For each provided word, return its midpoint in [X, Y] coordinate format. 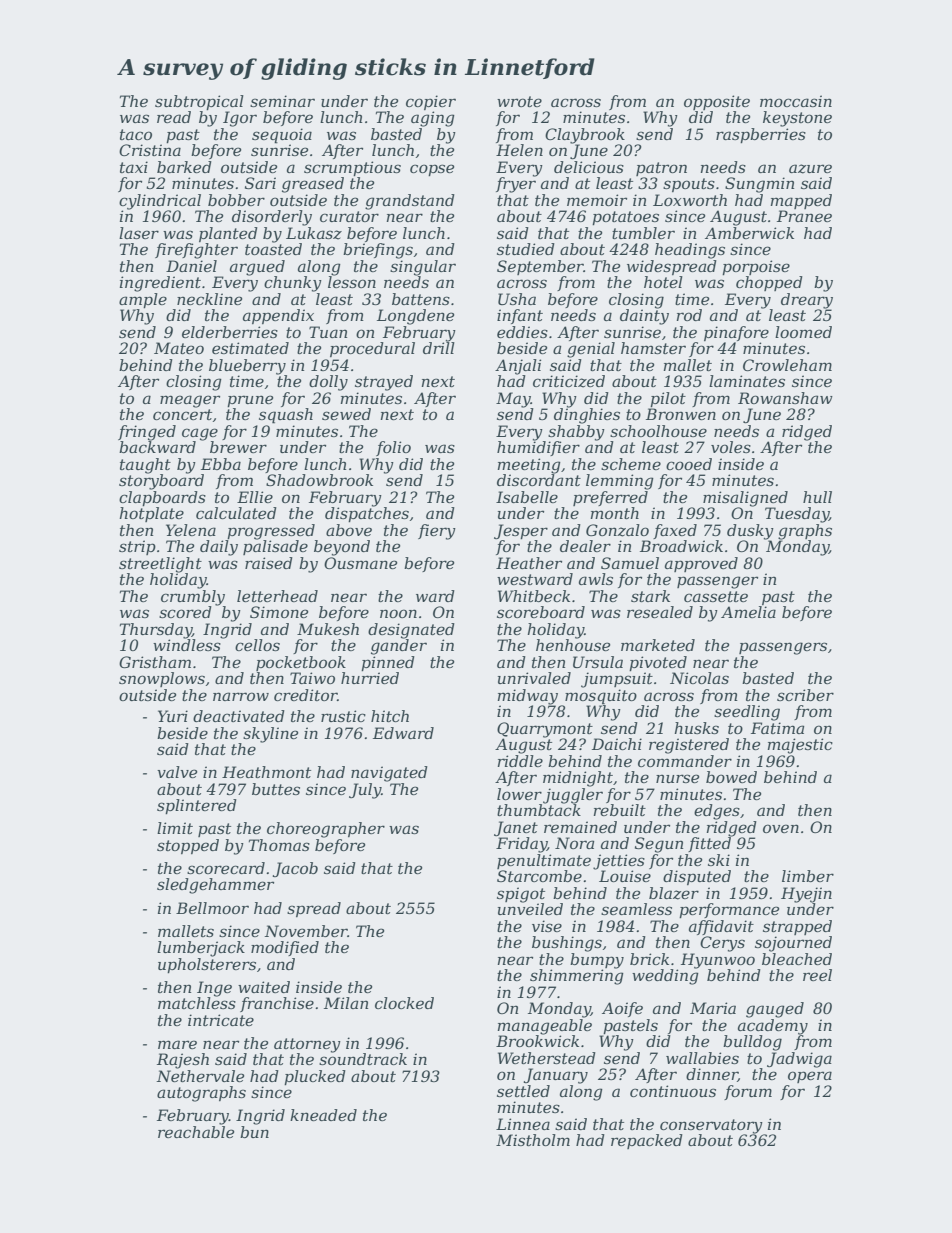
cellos [257, 645]
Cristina [150, 150]
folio [393, 448]
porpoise [756, 267]
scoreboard [541, 612]
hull [817, 497]
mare [177, 1044]
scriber [805, 695]
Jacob [295, 869]
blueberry [247, 367]
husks [696, 728]
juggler [573, 796]
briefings [378, 251]
